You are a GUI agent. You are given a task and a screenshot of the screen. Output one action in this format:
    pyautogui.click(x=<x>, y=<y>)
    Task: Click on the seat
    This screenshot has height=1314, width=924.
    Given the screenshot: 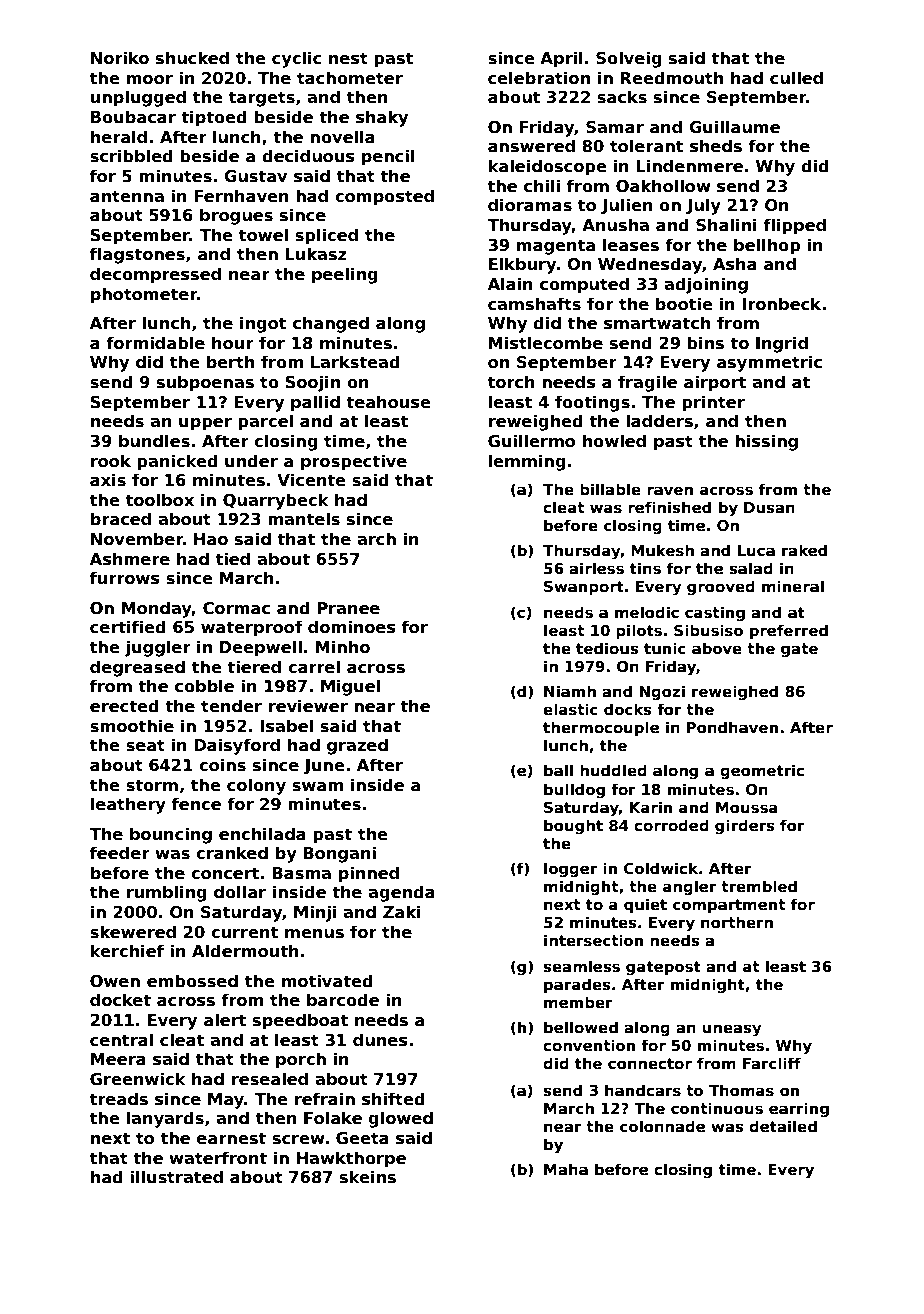 What is the action you would take?
    pyautogui.click(x=145, y=745)
